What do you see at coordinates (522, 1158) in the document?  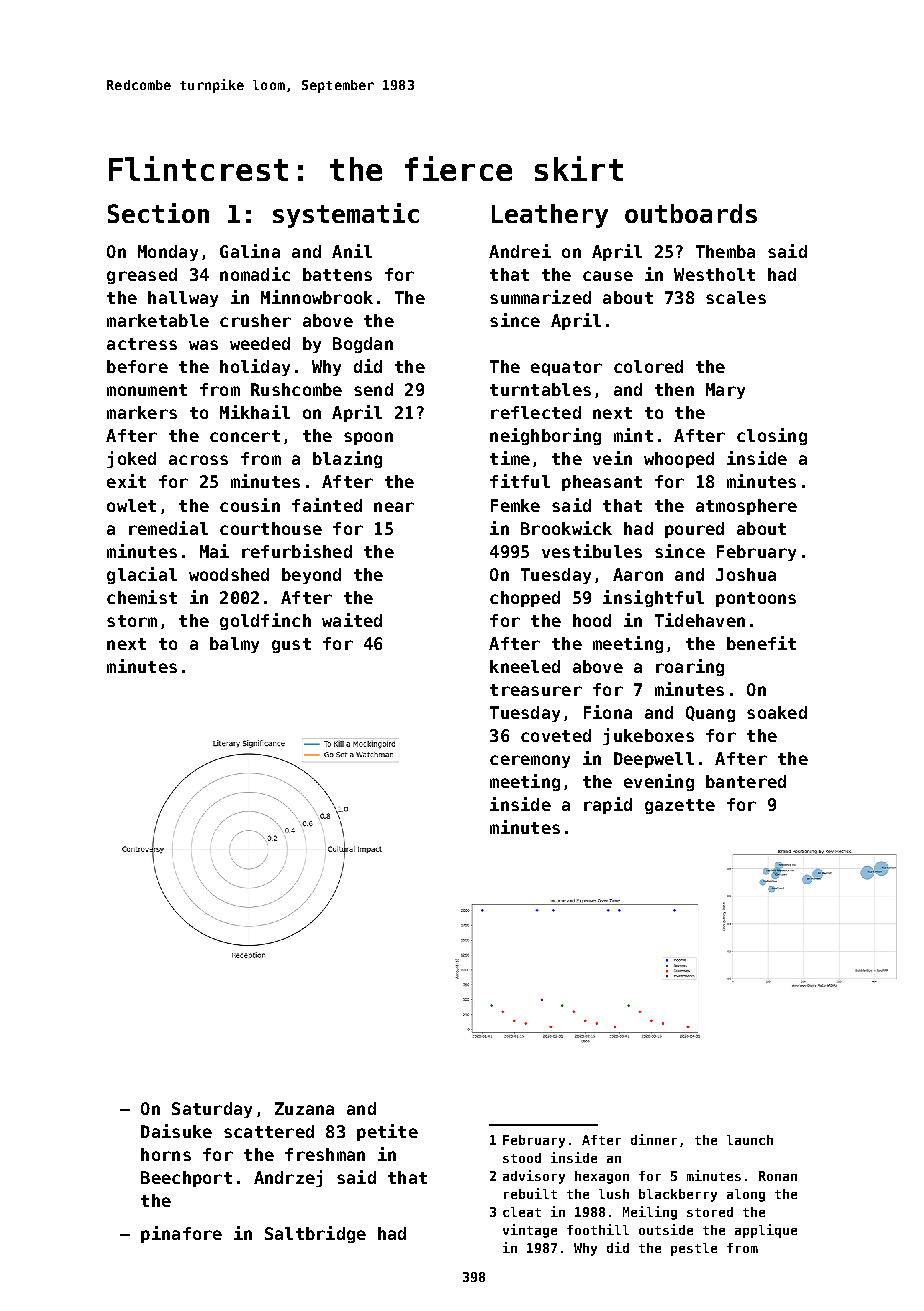 I see `stood` at bounding box center [522, 1158].
